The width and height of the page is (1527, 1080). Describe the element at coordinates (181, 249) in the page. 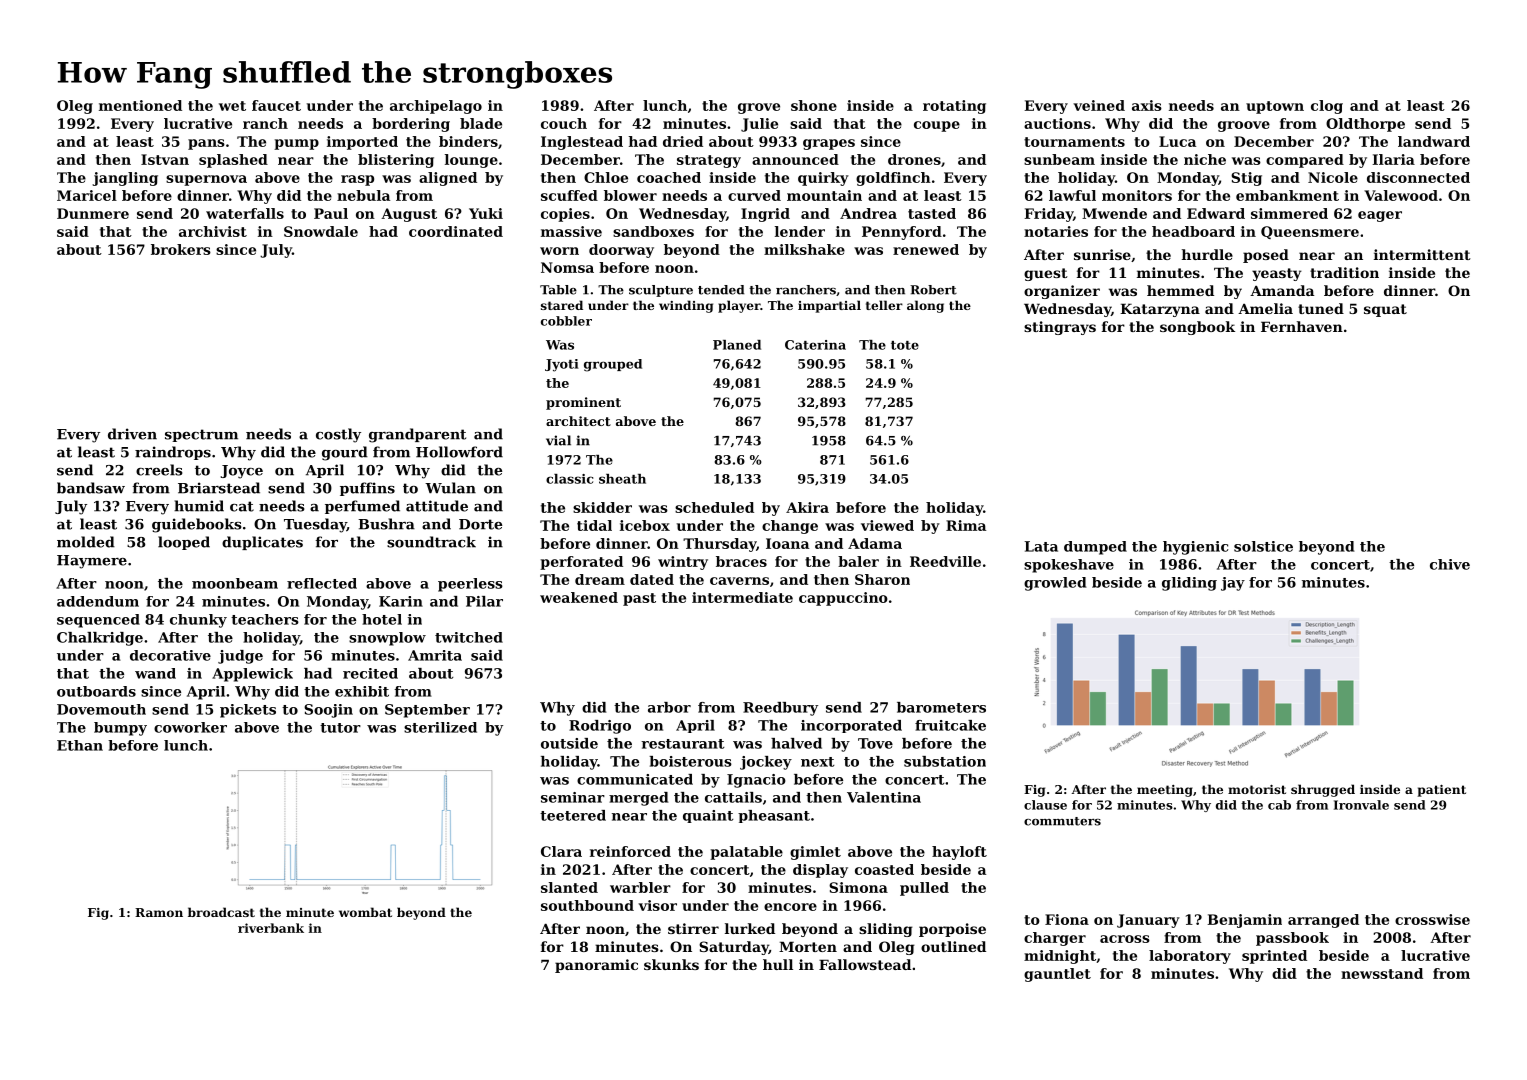

I see `brokers` at that location.
